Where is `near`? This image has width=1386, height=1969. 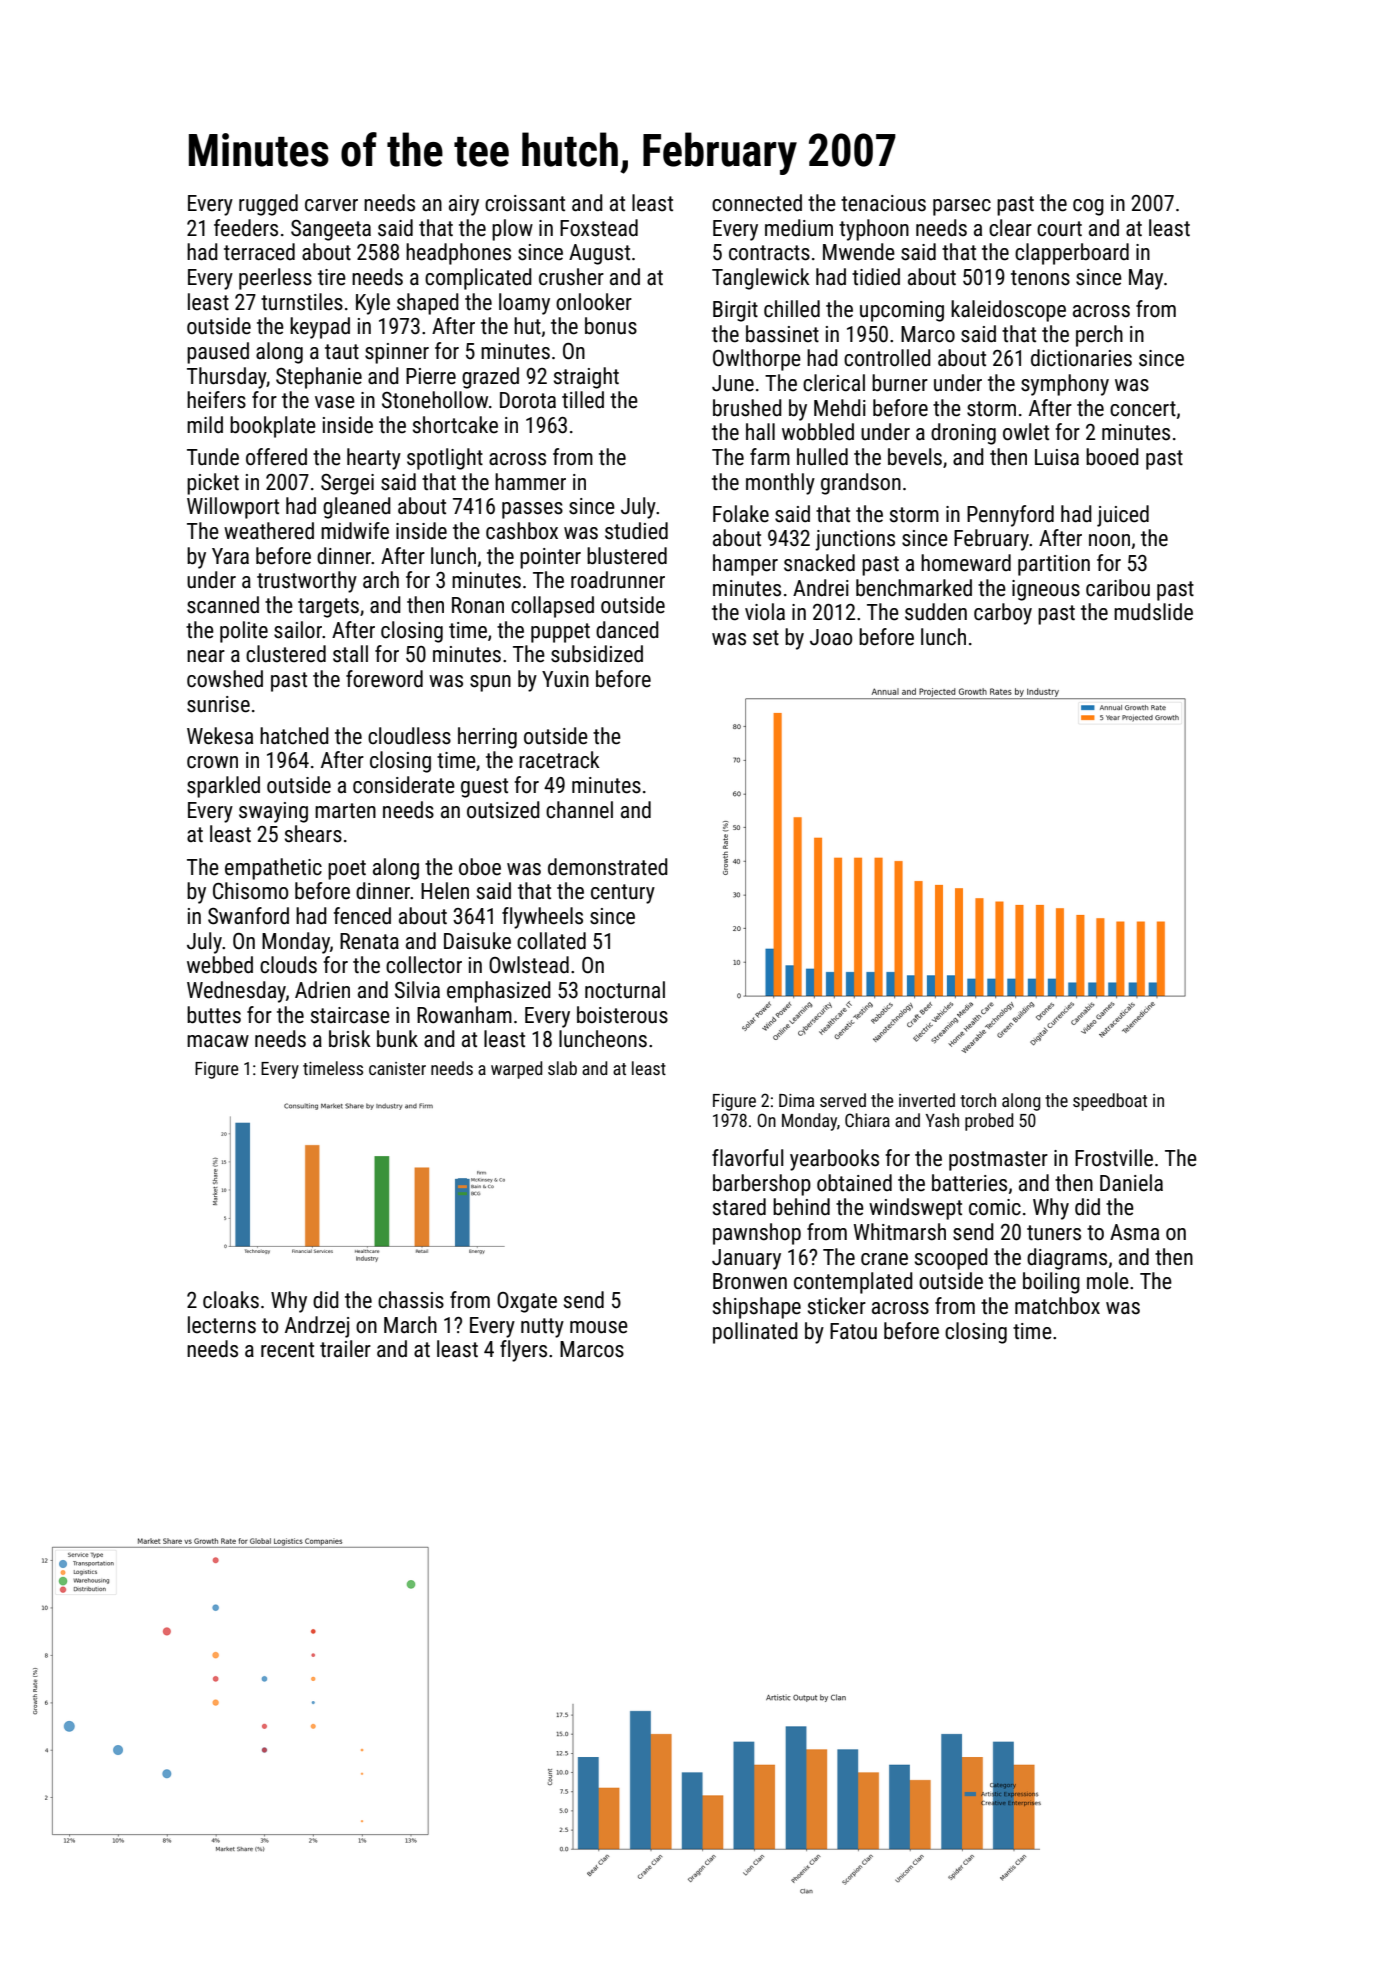 near is located at coordinates (206, 656).
